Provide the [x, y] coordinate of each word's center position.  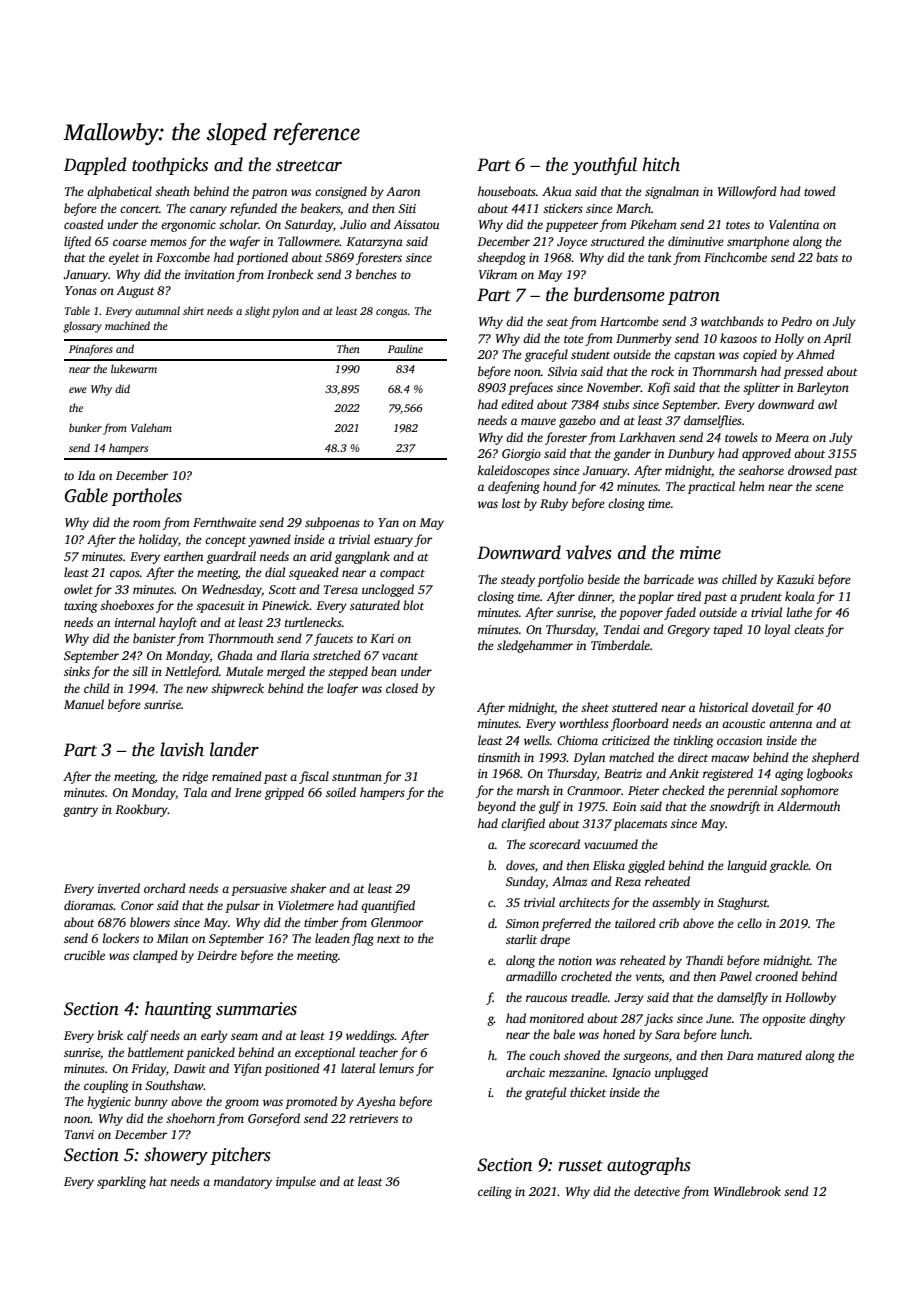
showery [176, 1156]
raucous [546, 998]
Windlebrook [747, 1191]
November [613, 387]
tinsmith [499, 757]
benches [376, 274]
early [214, 1036]
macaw [730, 758]
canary [208, 211]
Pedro [796, 321]
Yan [388, 522]
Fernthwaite [224, 522]
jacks [658, 1019]
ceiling [495, 1192]
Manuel [84, 704]
